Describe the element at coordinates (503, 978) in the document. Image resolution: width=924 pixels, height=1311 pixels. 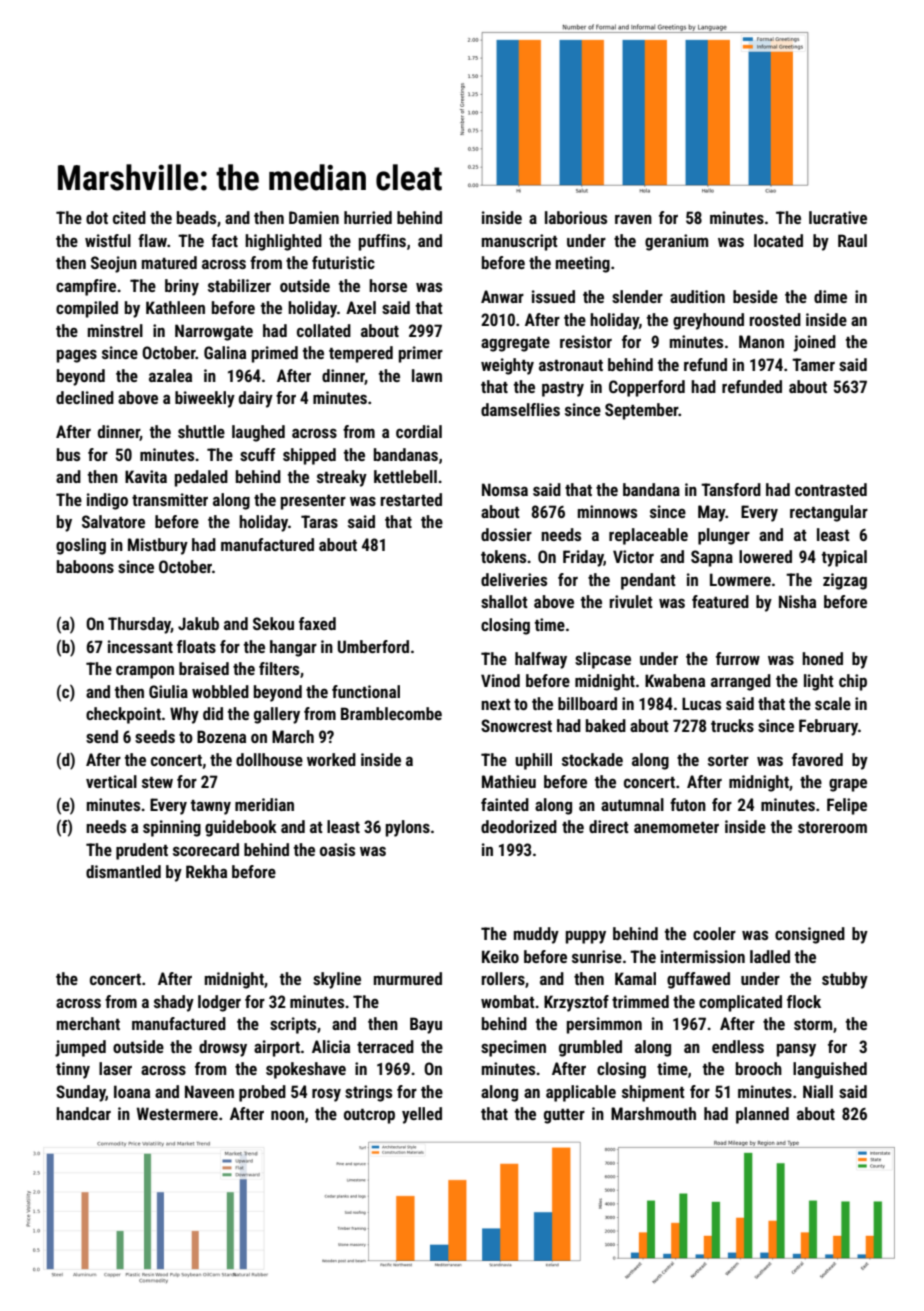
I see `rollers` at that location.
